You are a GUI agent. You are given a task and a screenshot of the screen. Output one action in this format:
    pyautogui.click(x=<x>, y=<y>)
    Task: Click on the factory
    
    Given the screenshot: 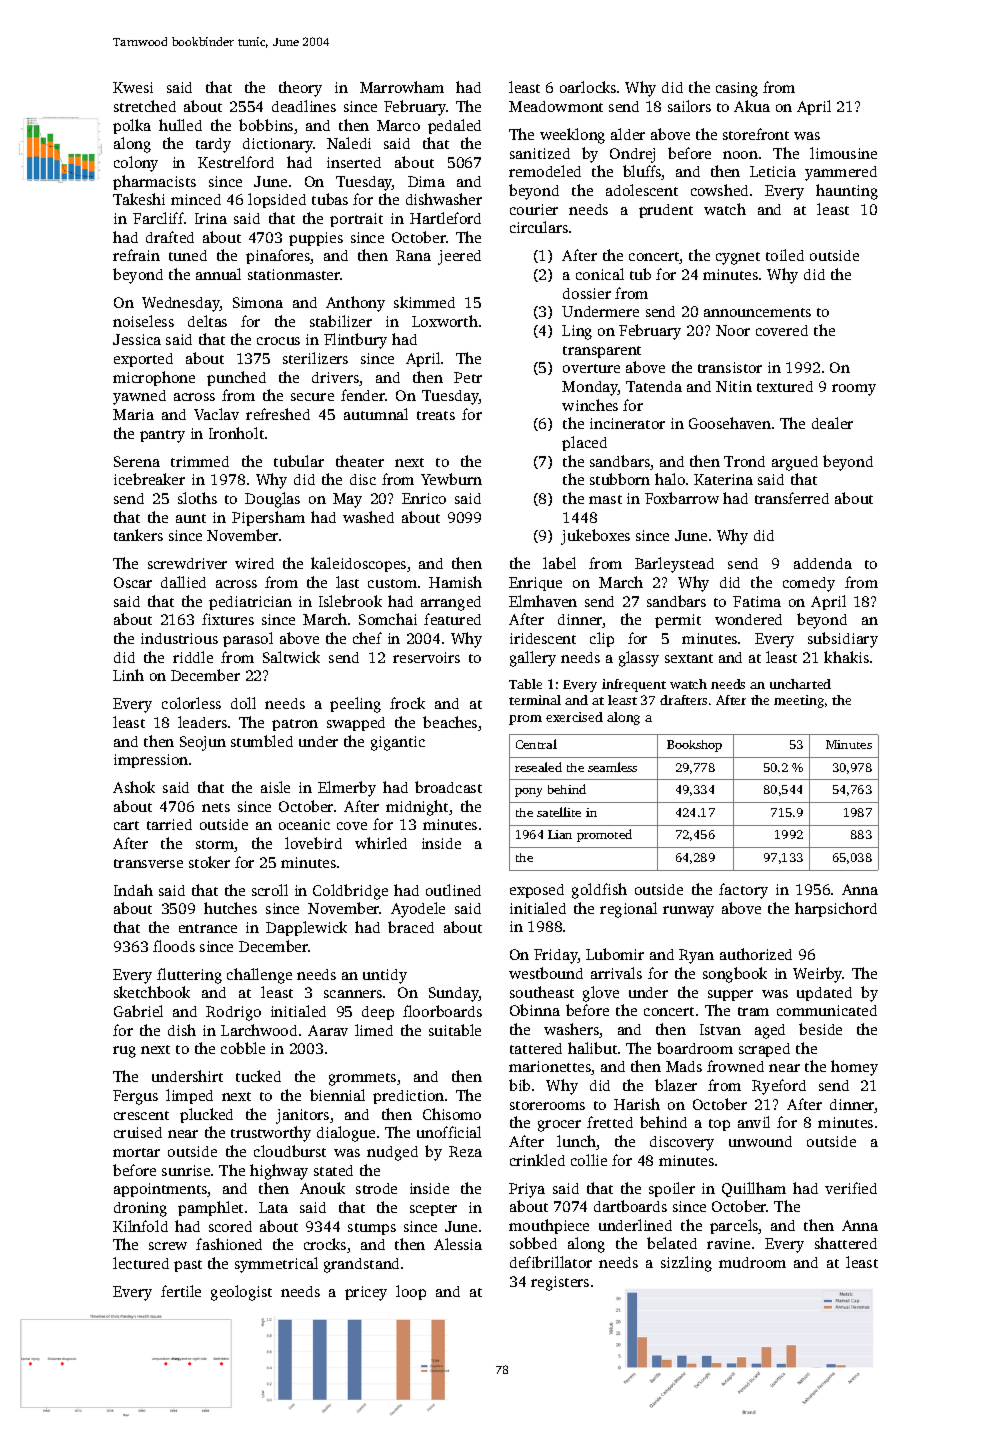 What is the action you would take?
    pyautogui.click(x=743, y=891)
